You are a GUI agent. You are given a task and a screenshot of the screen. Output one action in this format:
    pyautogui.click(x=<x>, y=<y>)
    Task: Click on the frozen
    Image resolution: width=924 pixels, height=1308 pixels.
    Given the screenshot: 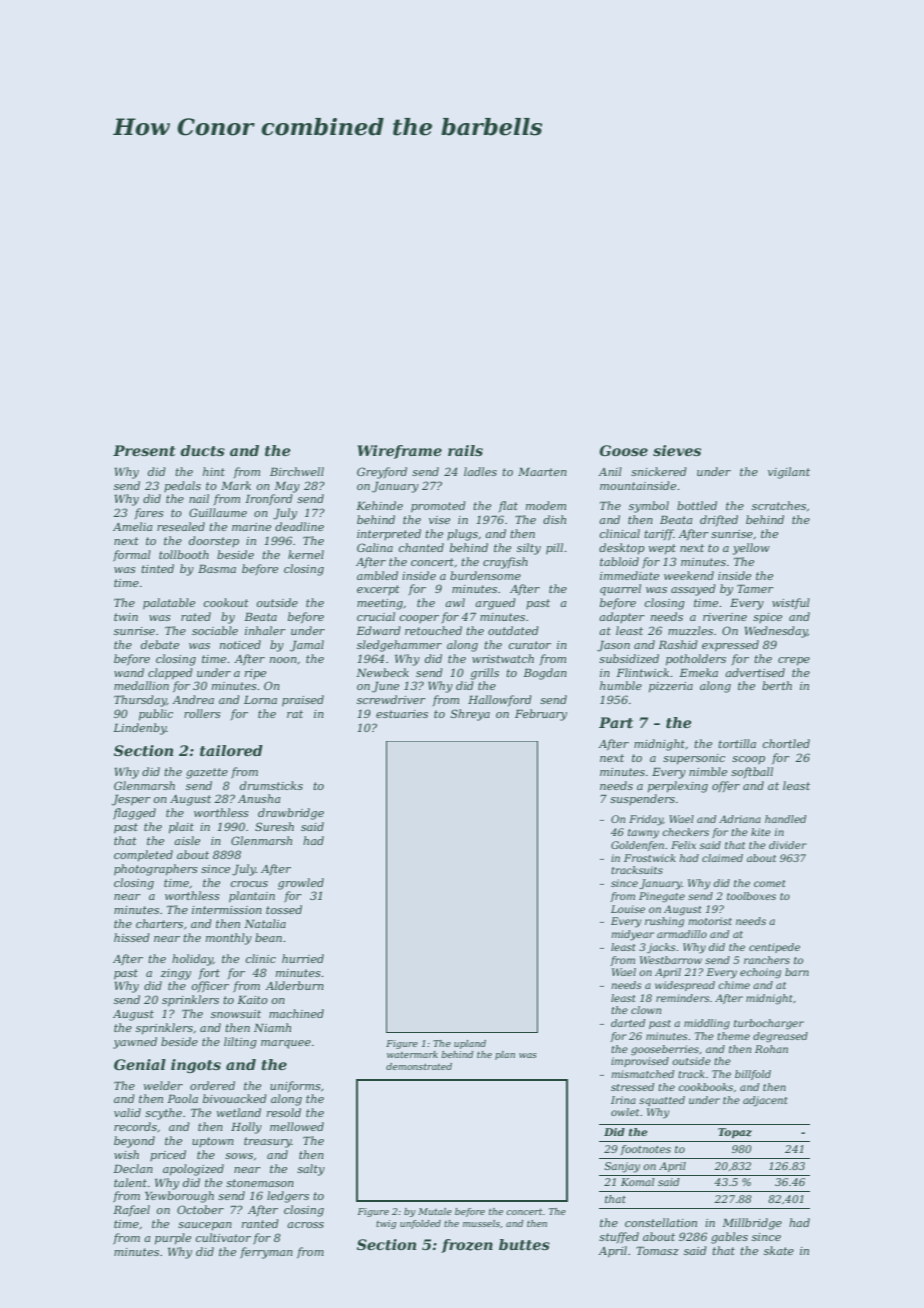 What is the action you would take?
    pyautogui.click(x=467, y=1246)
